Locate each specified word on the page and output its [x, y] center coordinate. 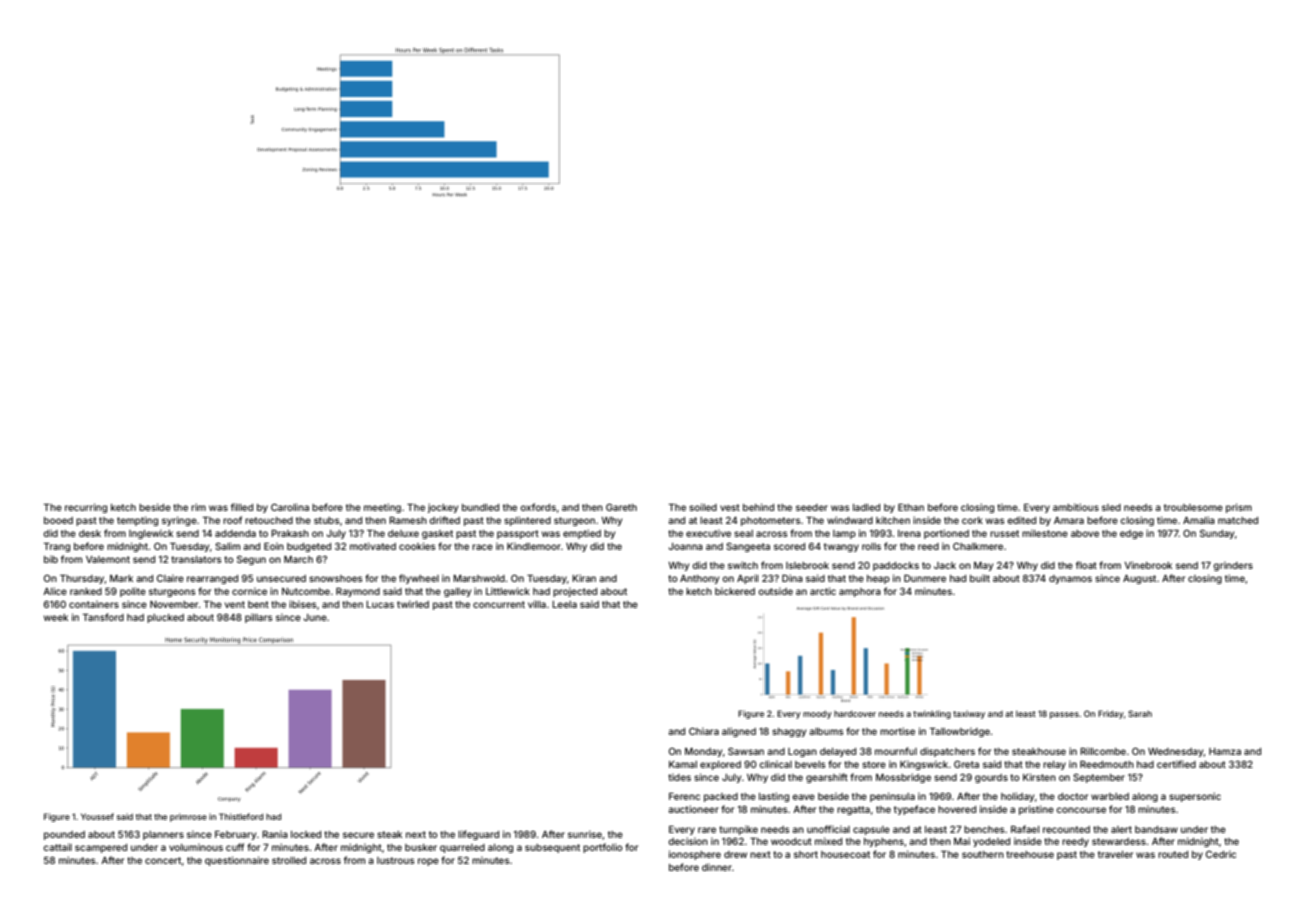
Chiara [704, 731]
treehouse [1030, 854]
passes [1064, 715]
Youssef [97, 816]
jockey [443, 508]
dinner [717, 867]
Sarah [1140, 713]
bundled [480, 507]
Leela [564, 604]
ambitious [1076, 507]
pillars [259, 618]
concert [163, 860]
